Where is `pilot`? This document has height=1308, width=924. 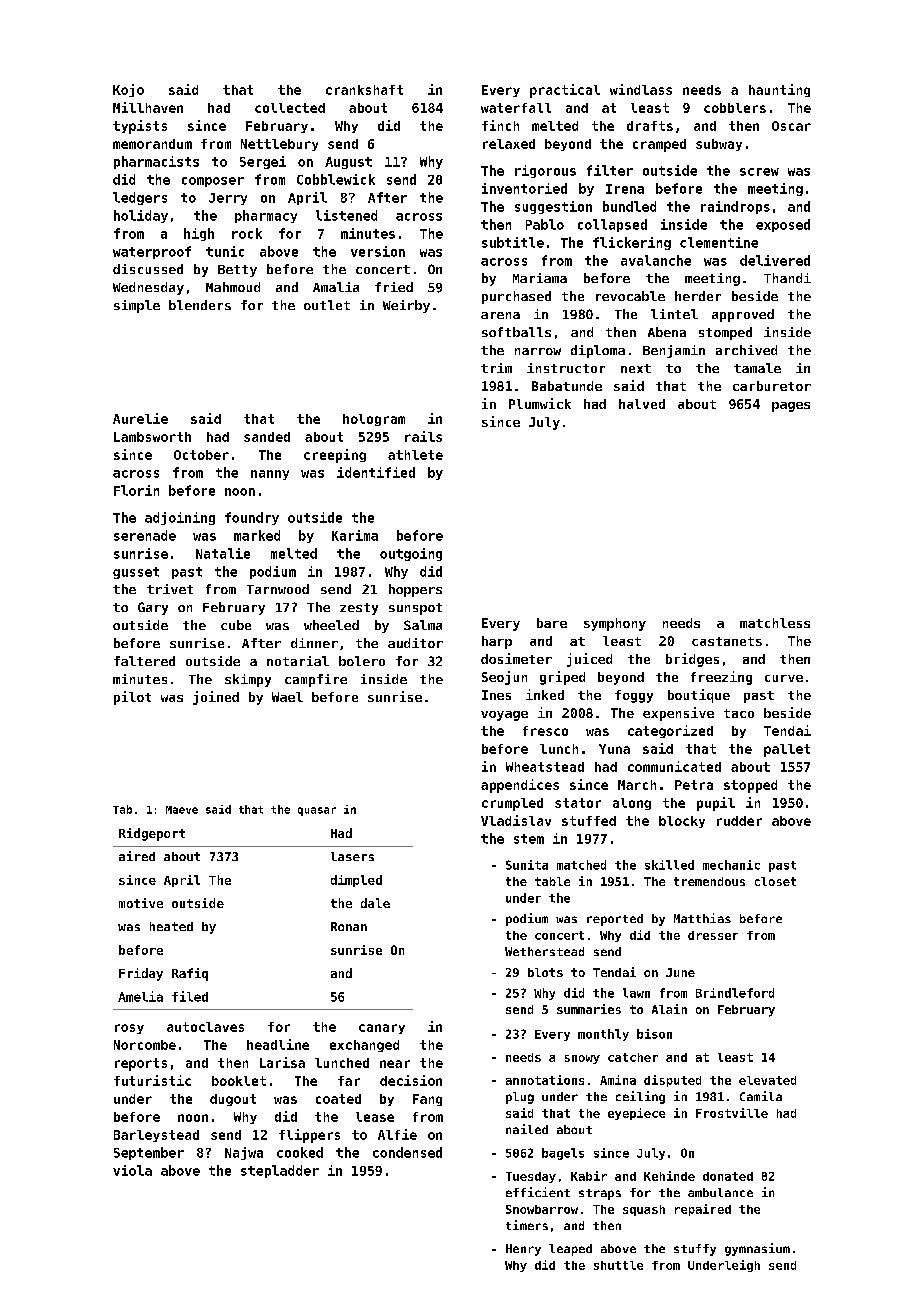 pilot is located at coordinates (132, 698).
